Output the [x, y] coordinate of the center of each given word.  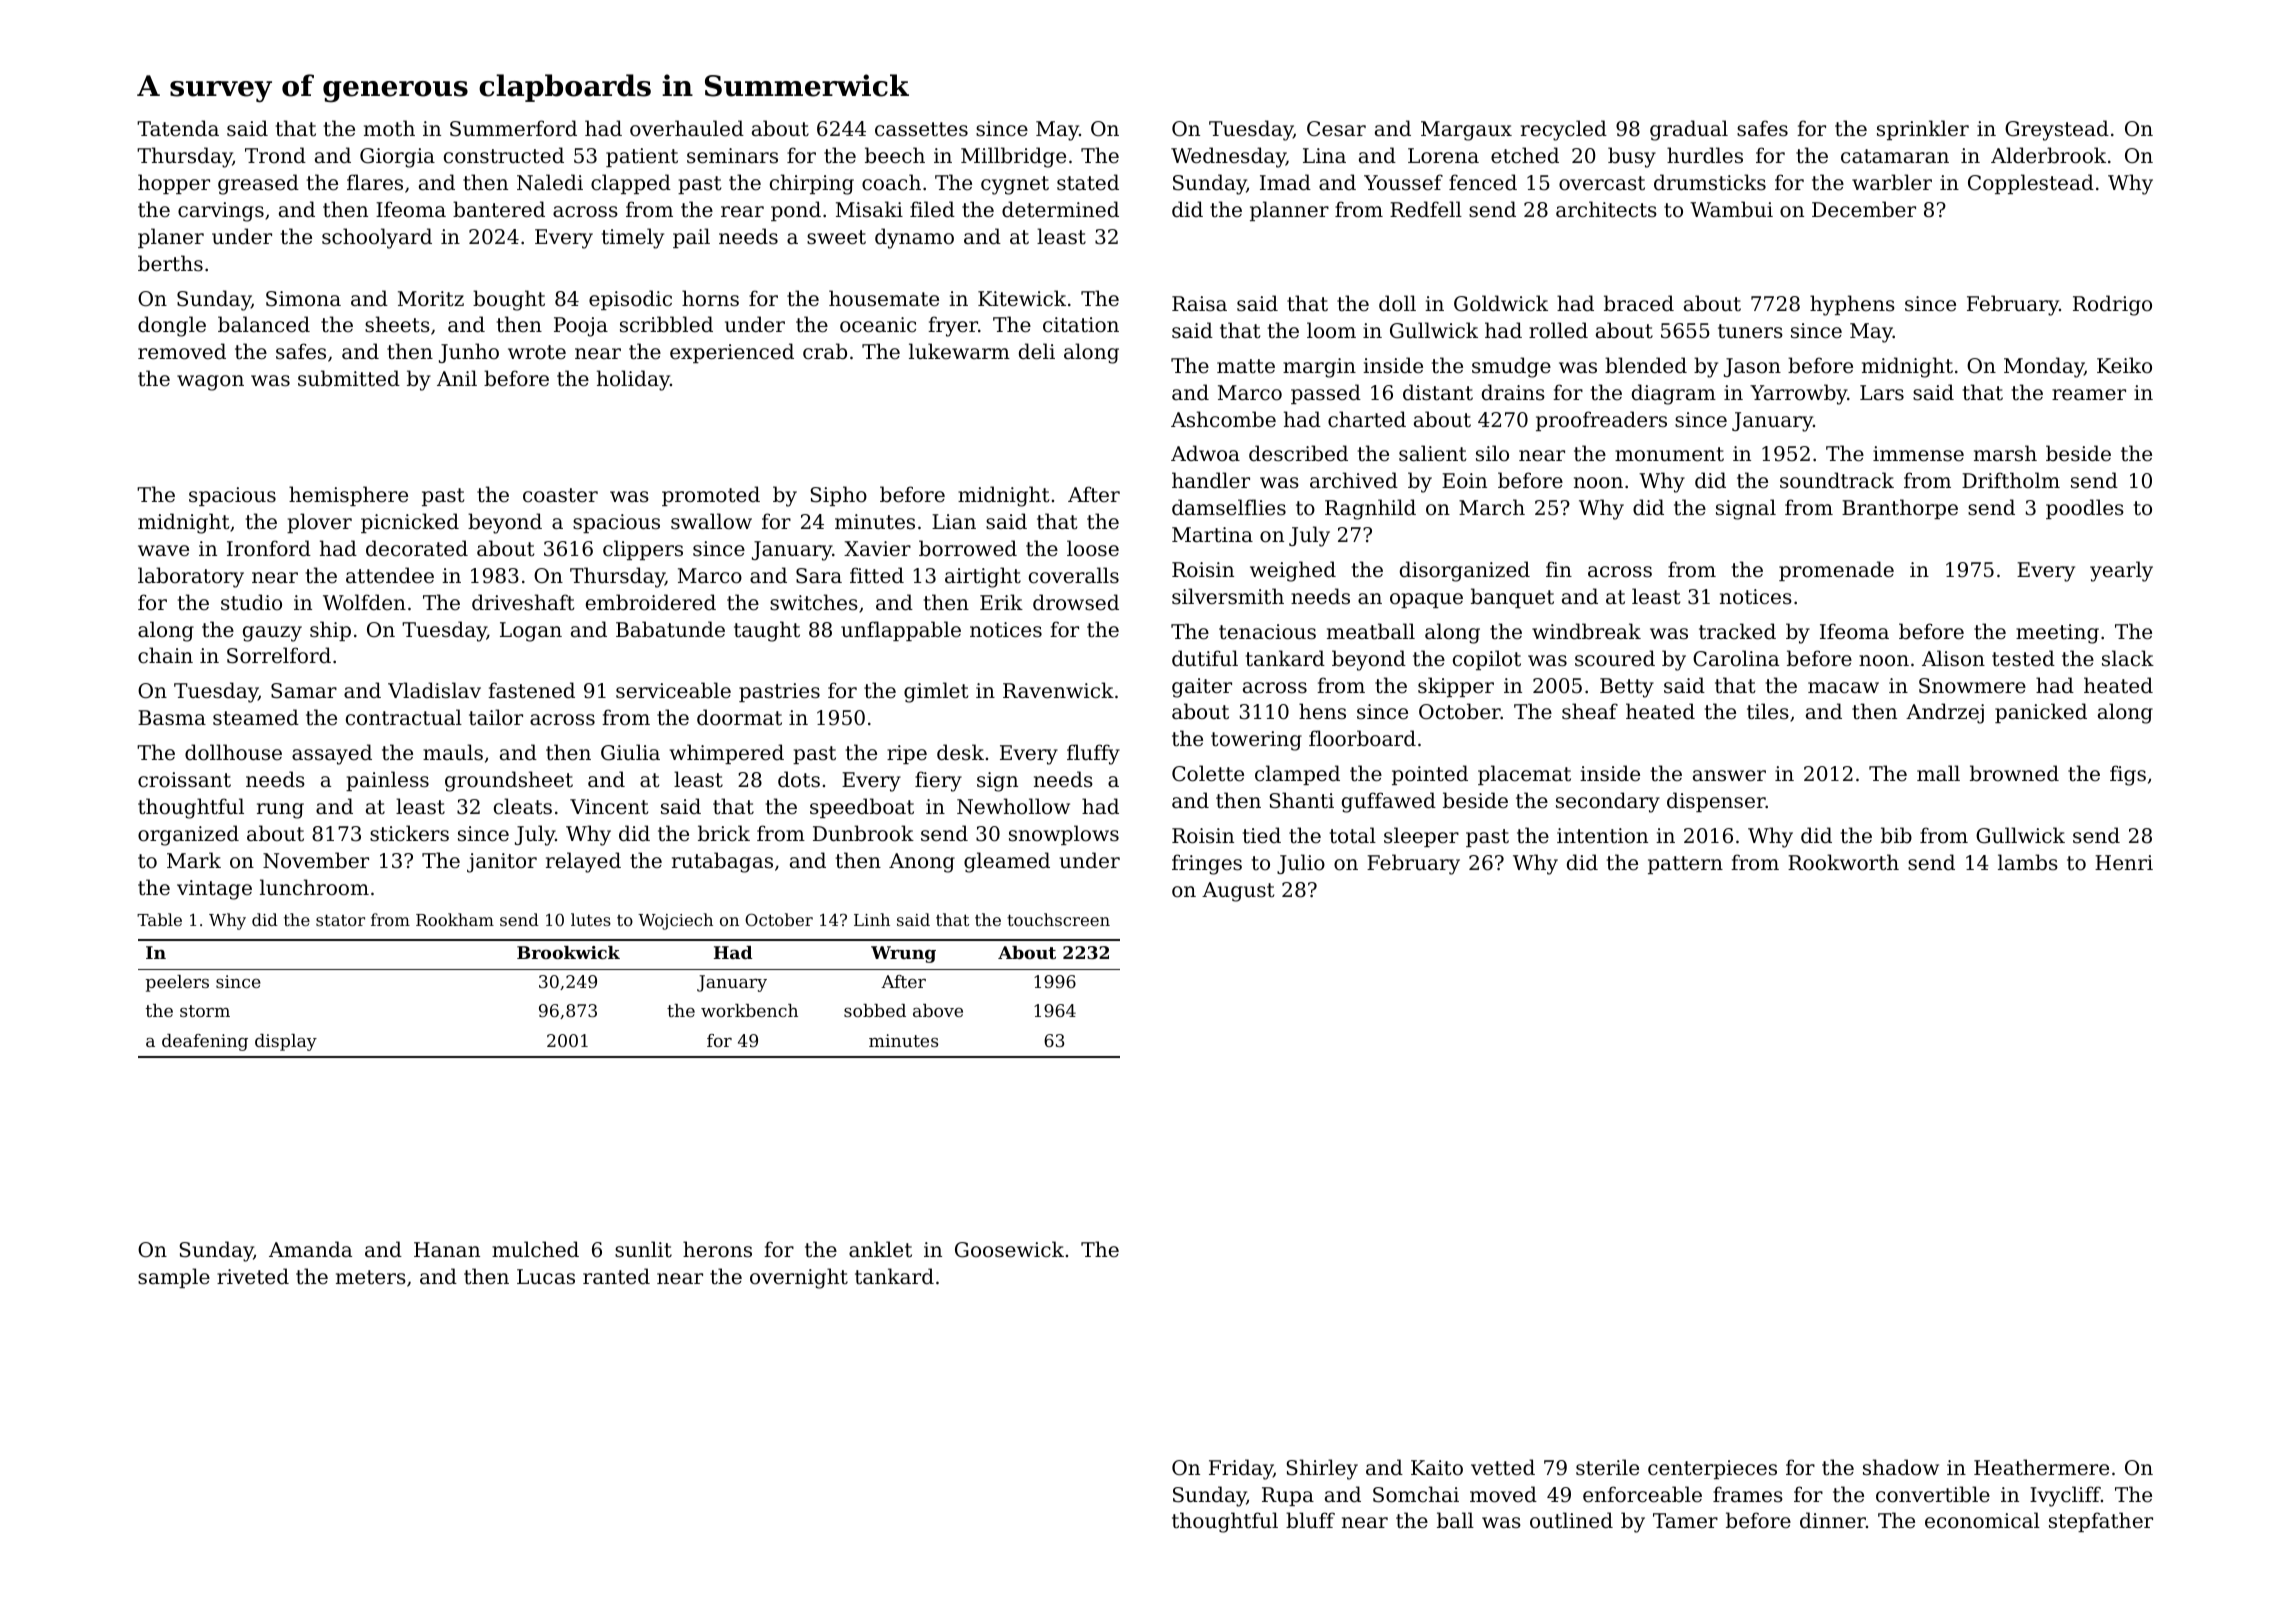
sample [174, 1278]
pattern [1685, 865]
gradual [1689, 130]
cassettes [921, 129]
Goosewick [1009, 1249]
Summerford [513, 128]
